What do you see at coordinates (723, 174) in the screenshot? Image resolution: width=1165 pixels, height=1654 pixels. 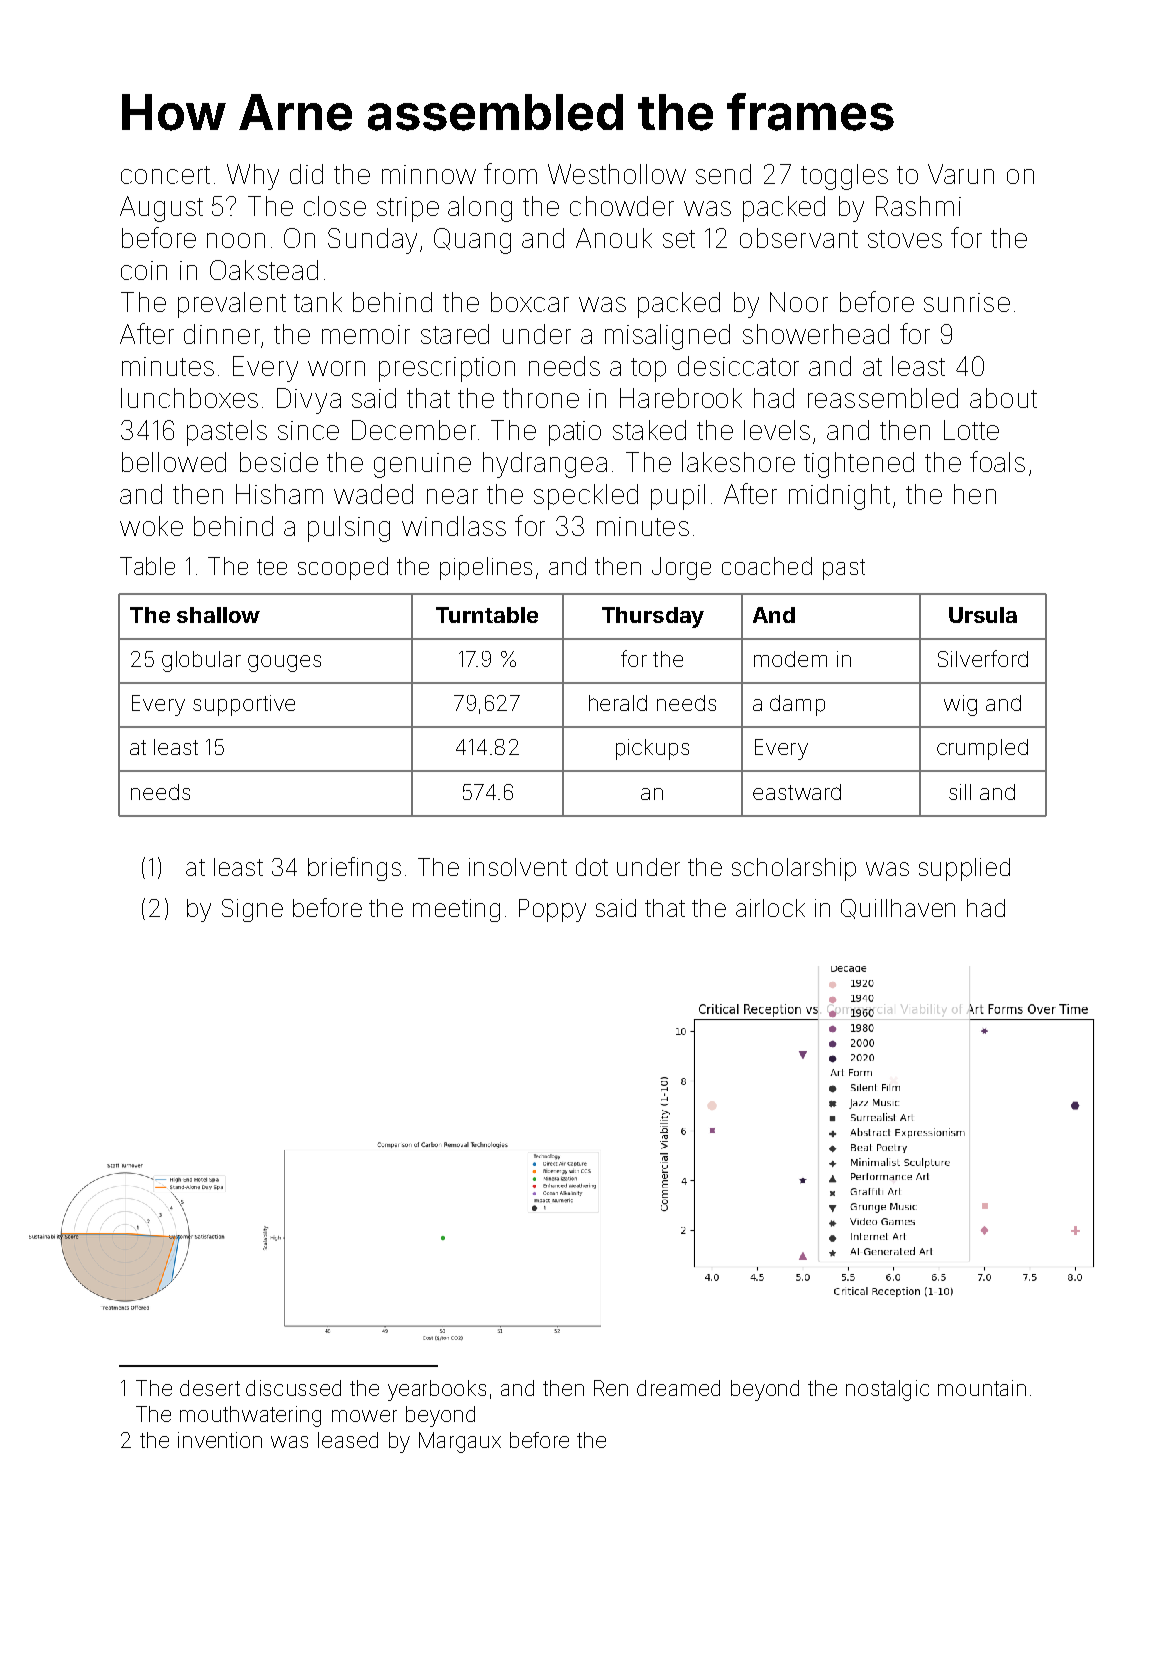 I see `send` at bounding box center [723, 174].
